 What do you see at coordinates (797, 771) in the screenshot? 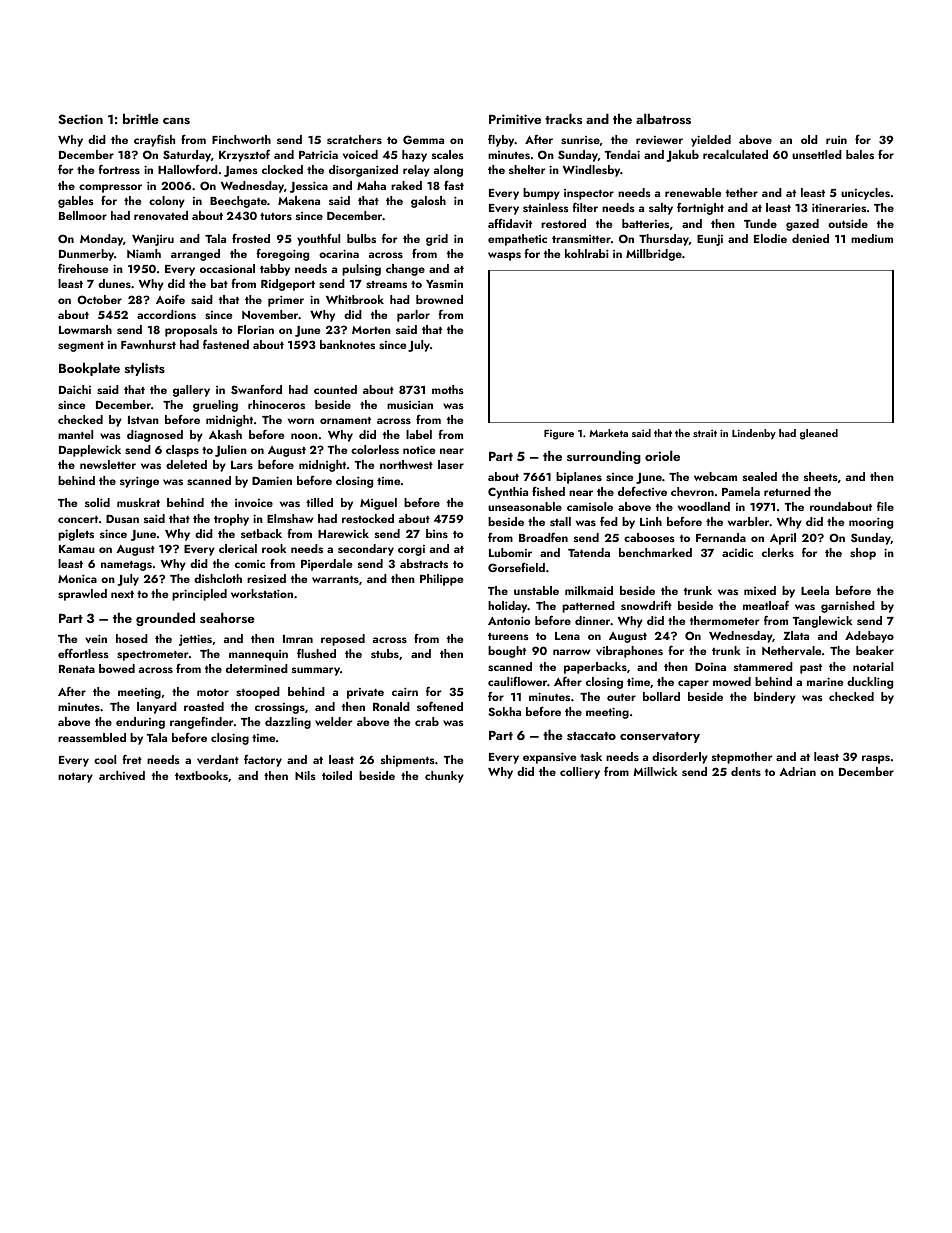
I see `Adrian` at bounding box center [797, 771].
